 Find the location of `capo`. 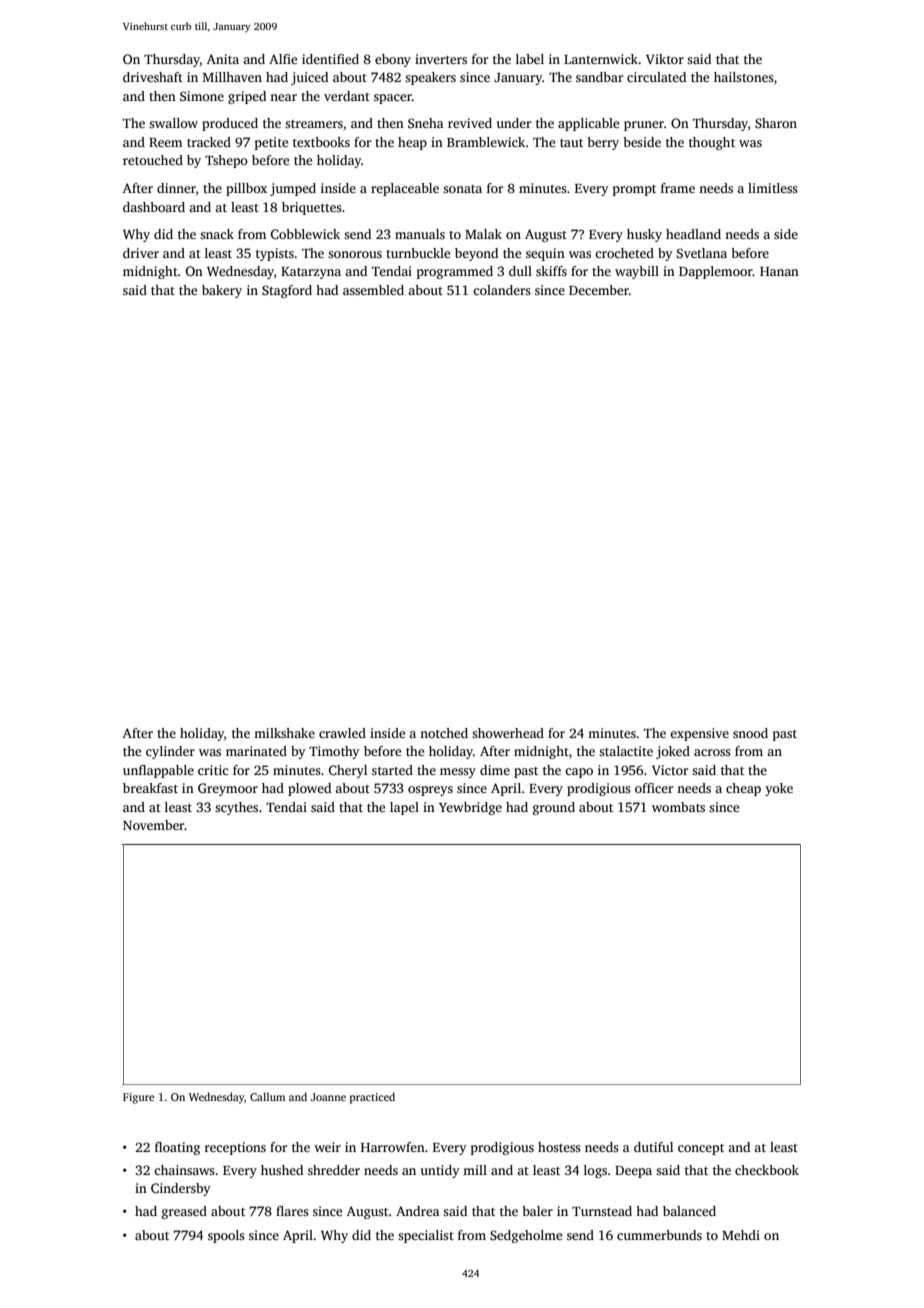

capo is located at coordinates (579, 773).
